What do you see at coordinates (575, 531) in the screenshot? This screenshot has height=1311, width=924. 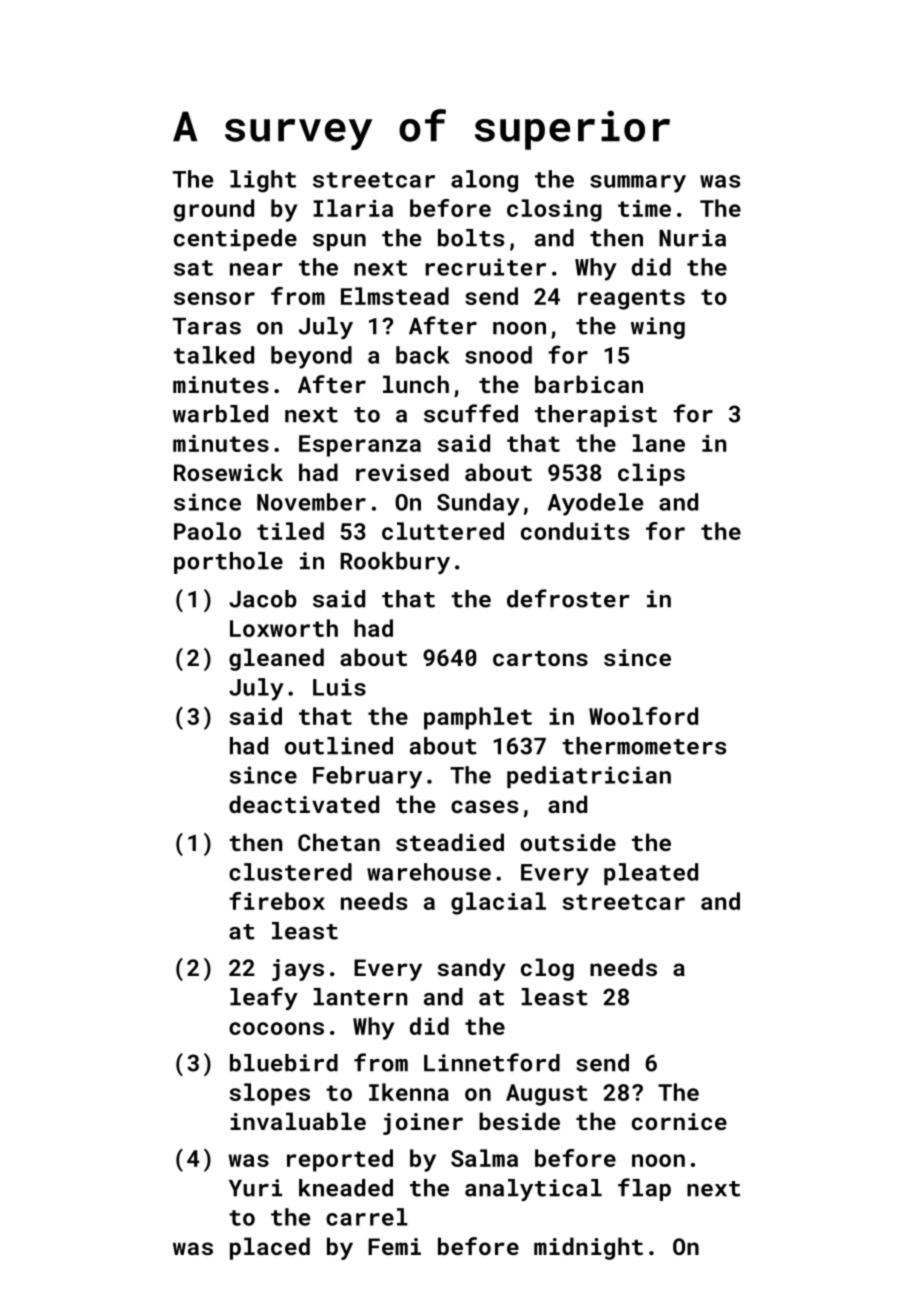 I see `conduits` at bounding box center [575, 531].
